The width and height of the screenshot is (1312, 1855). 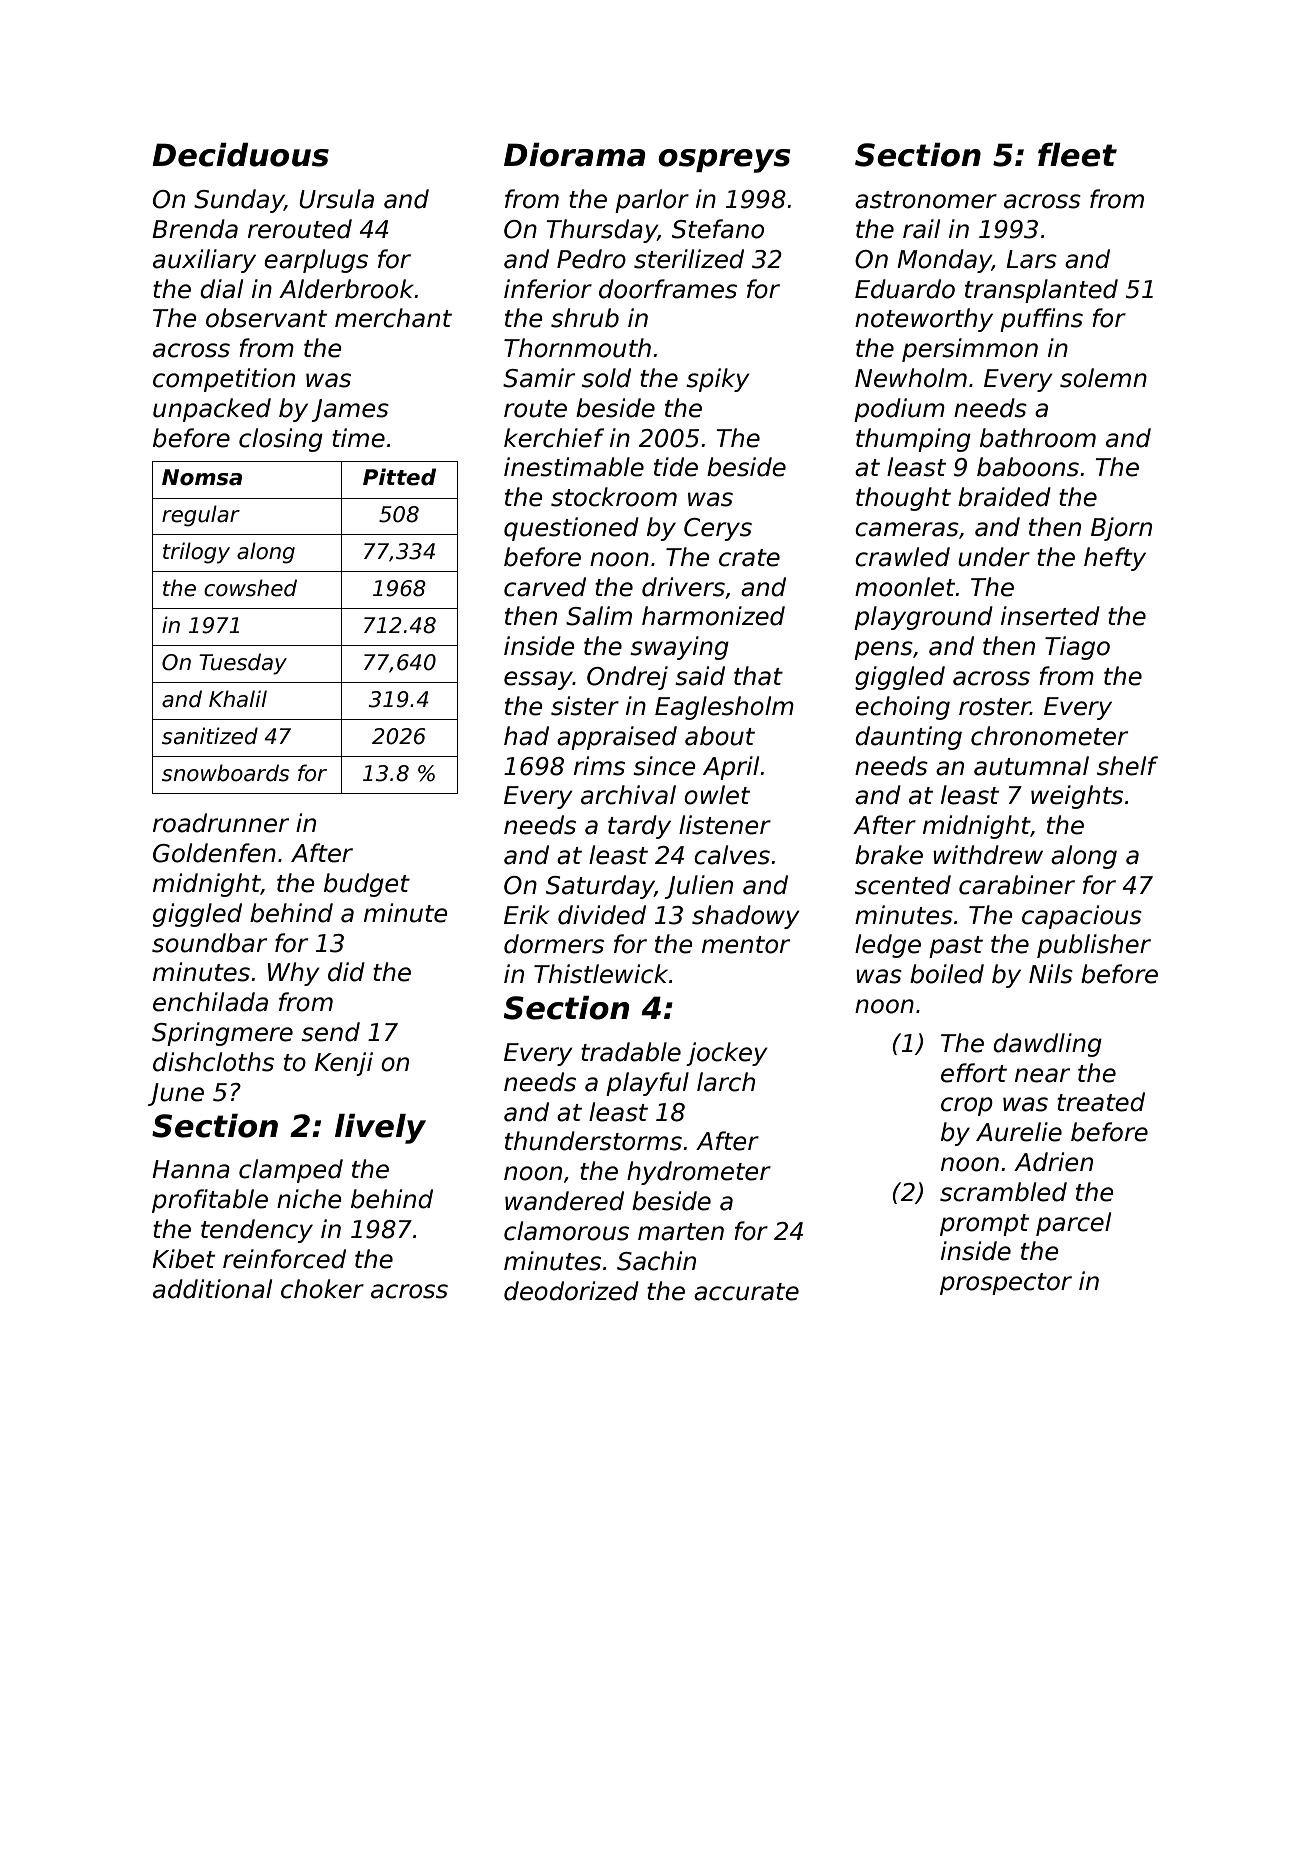 What do you see at coordinates (631, 1052) in the screenshot?
I see `tradable` at bounding box center [631, 1052].
